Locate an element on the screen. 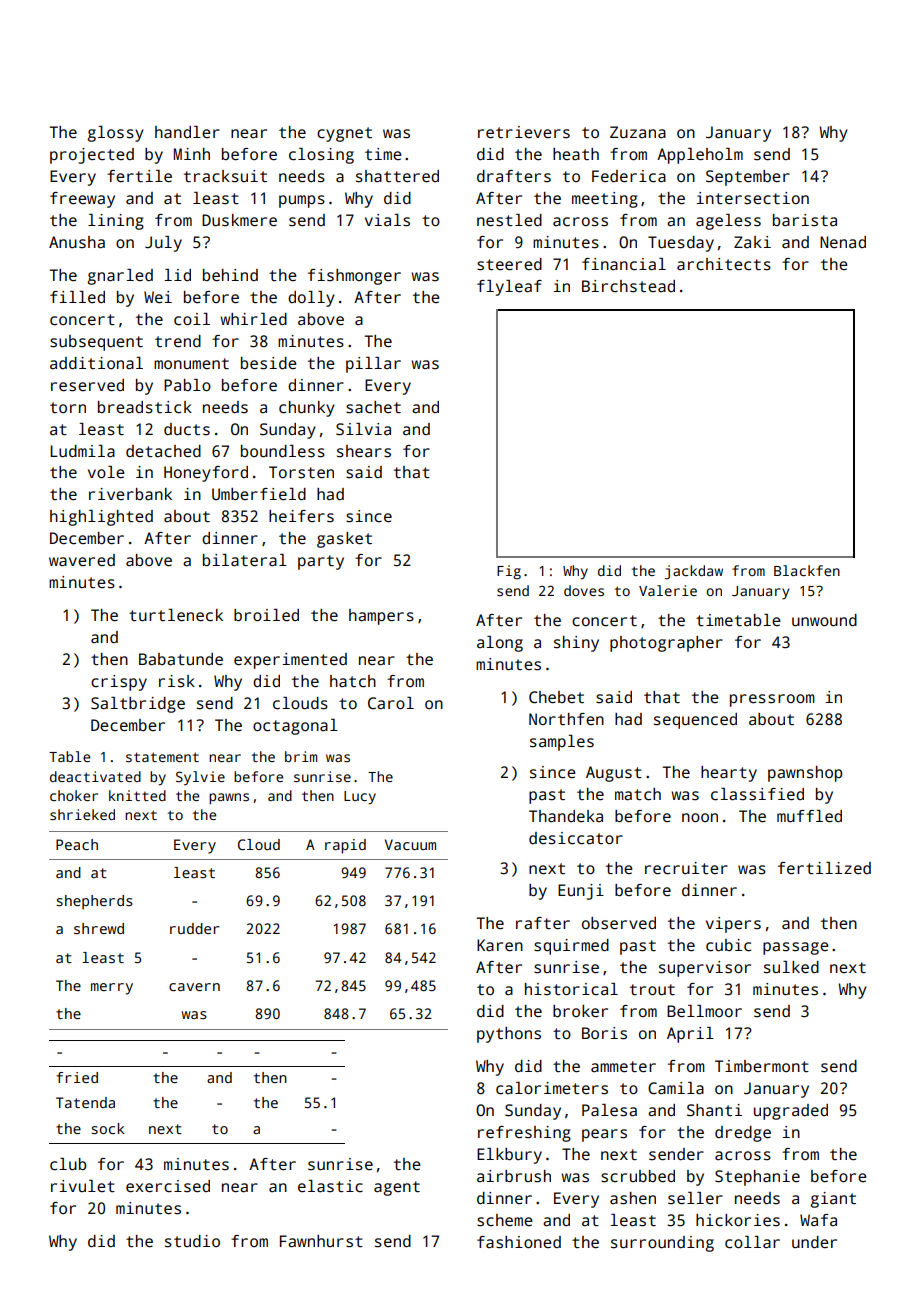 The width and height of the screenshot is (924, 1308). elastic is located at coordinates (330, 1186).
